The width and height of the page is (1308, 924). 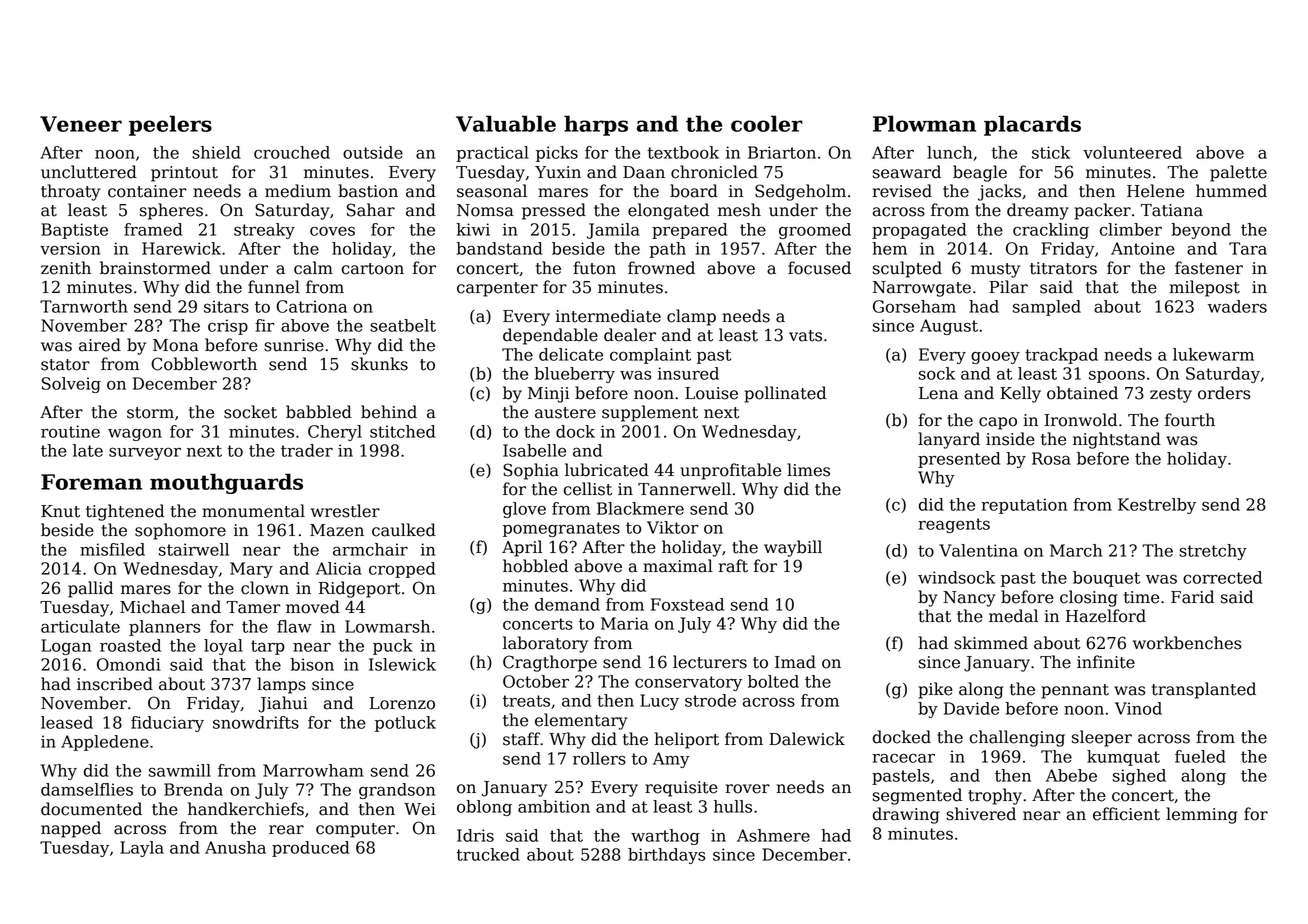 What do you see at coordinates (1237, 306) in the page?
I see `waders` at bounding box center [1237, 306].
